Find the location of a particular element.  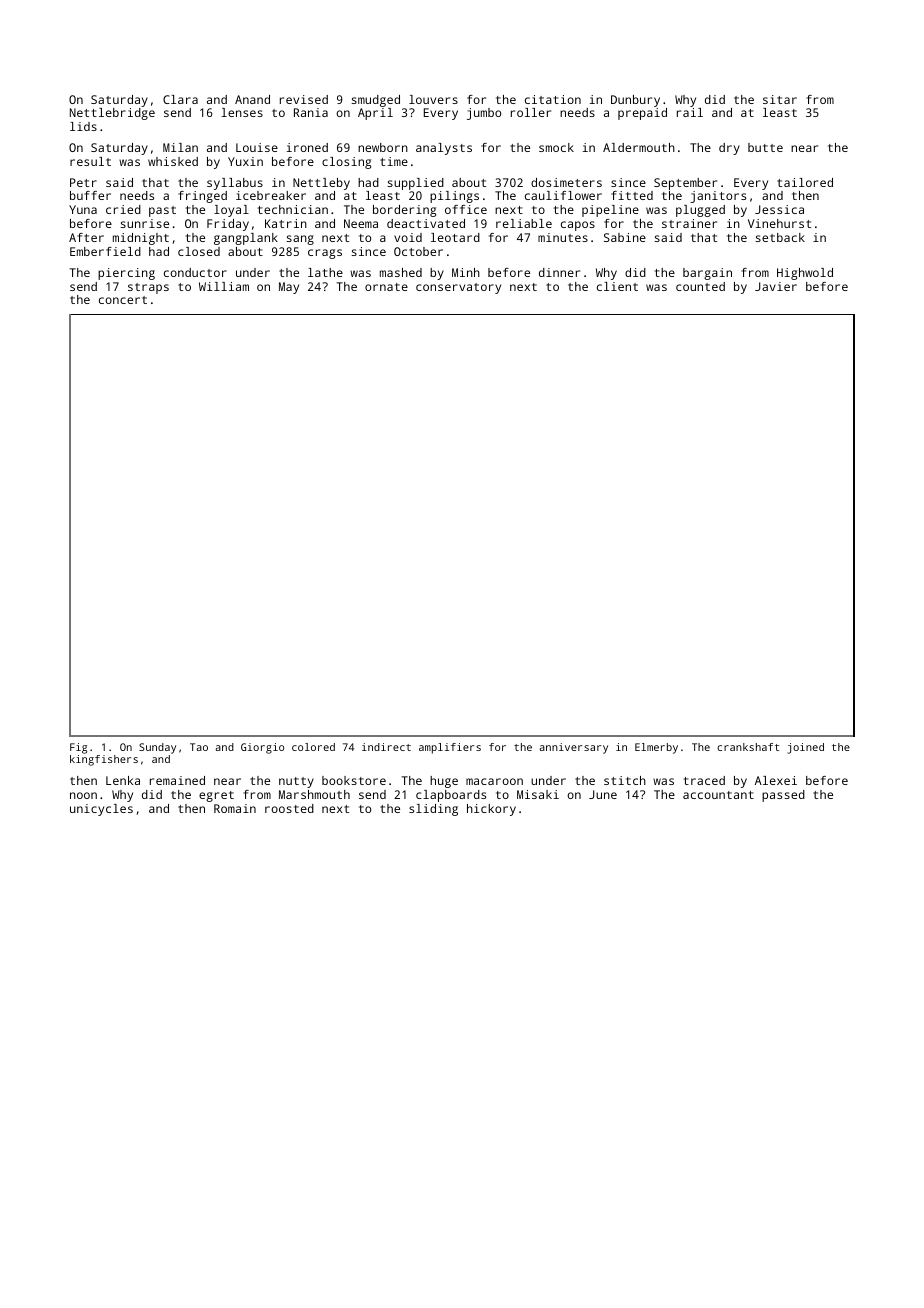

colored is located at coordinates (313, 747).
